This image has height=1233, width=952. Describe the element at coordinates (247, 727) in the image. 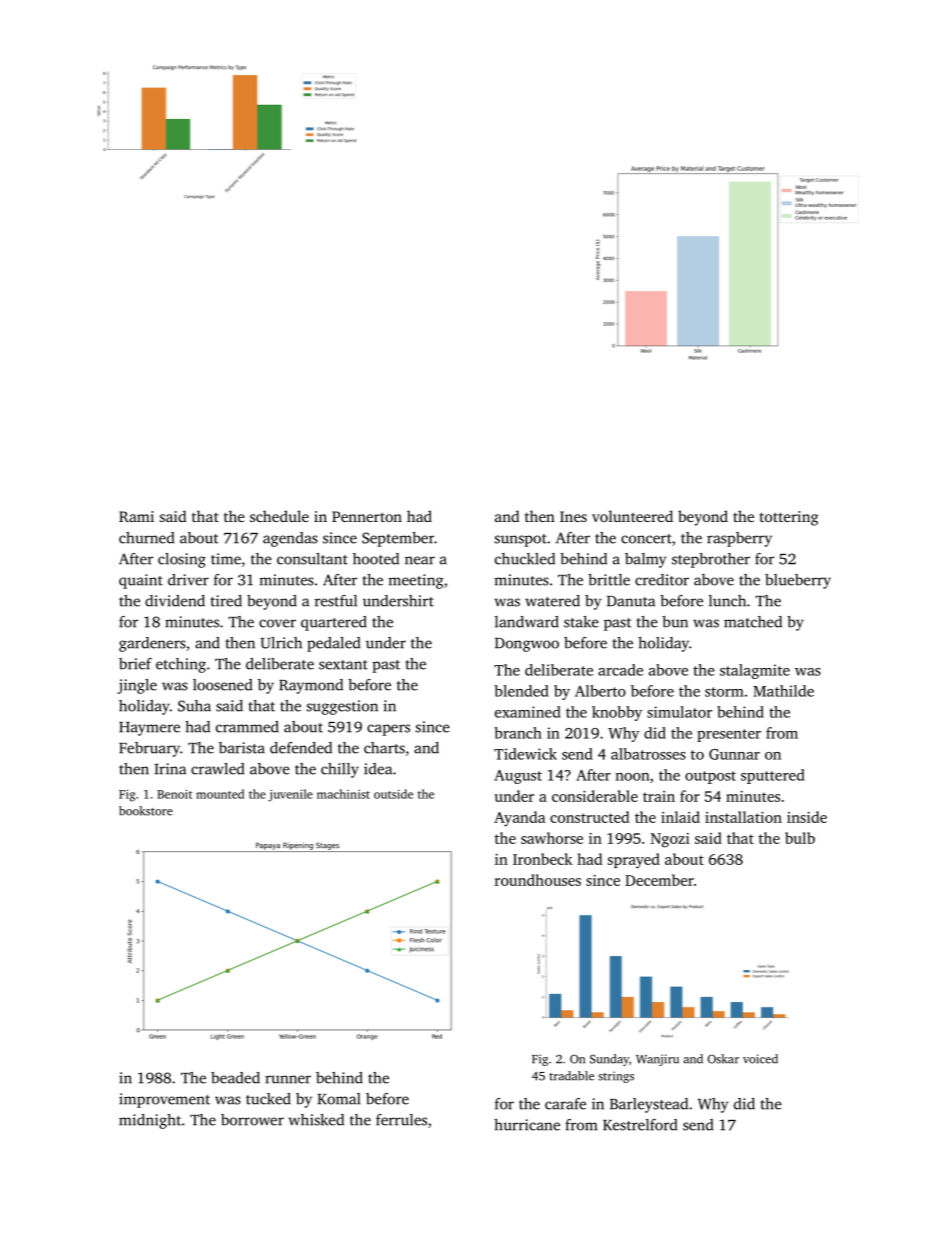

I see `crammed` at that location.
